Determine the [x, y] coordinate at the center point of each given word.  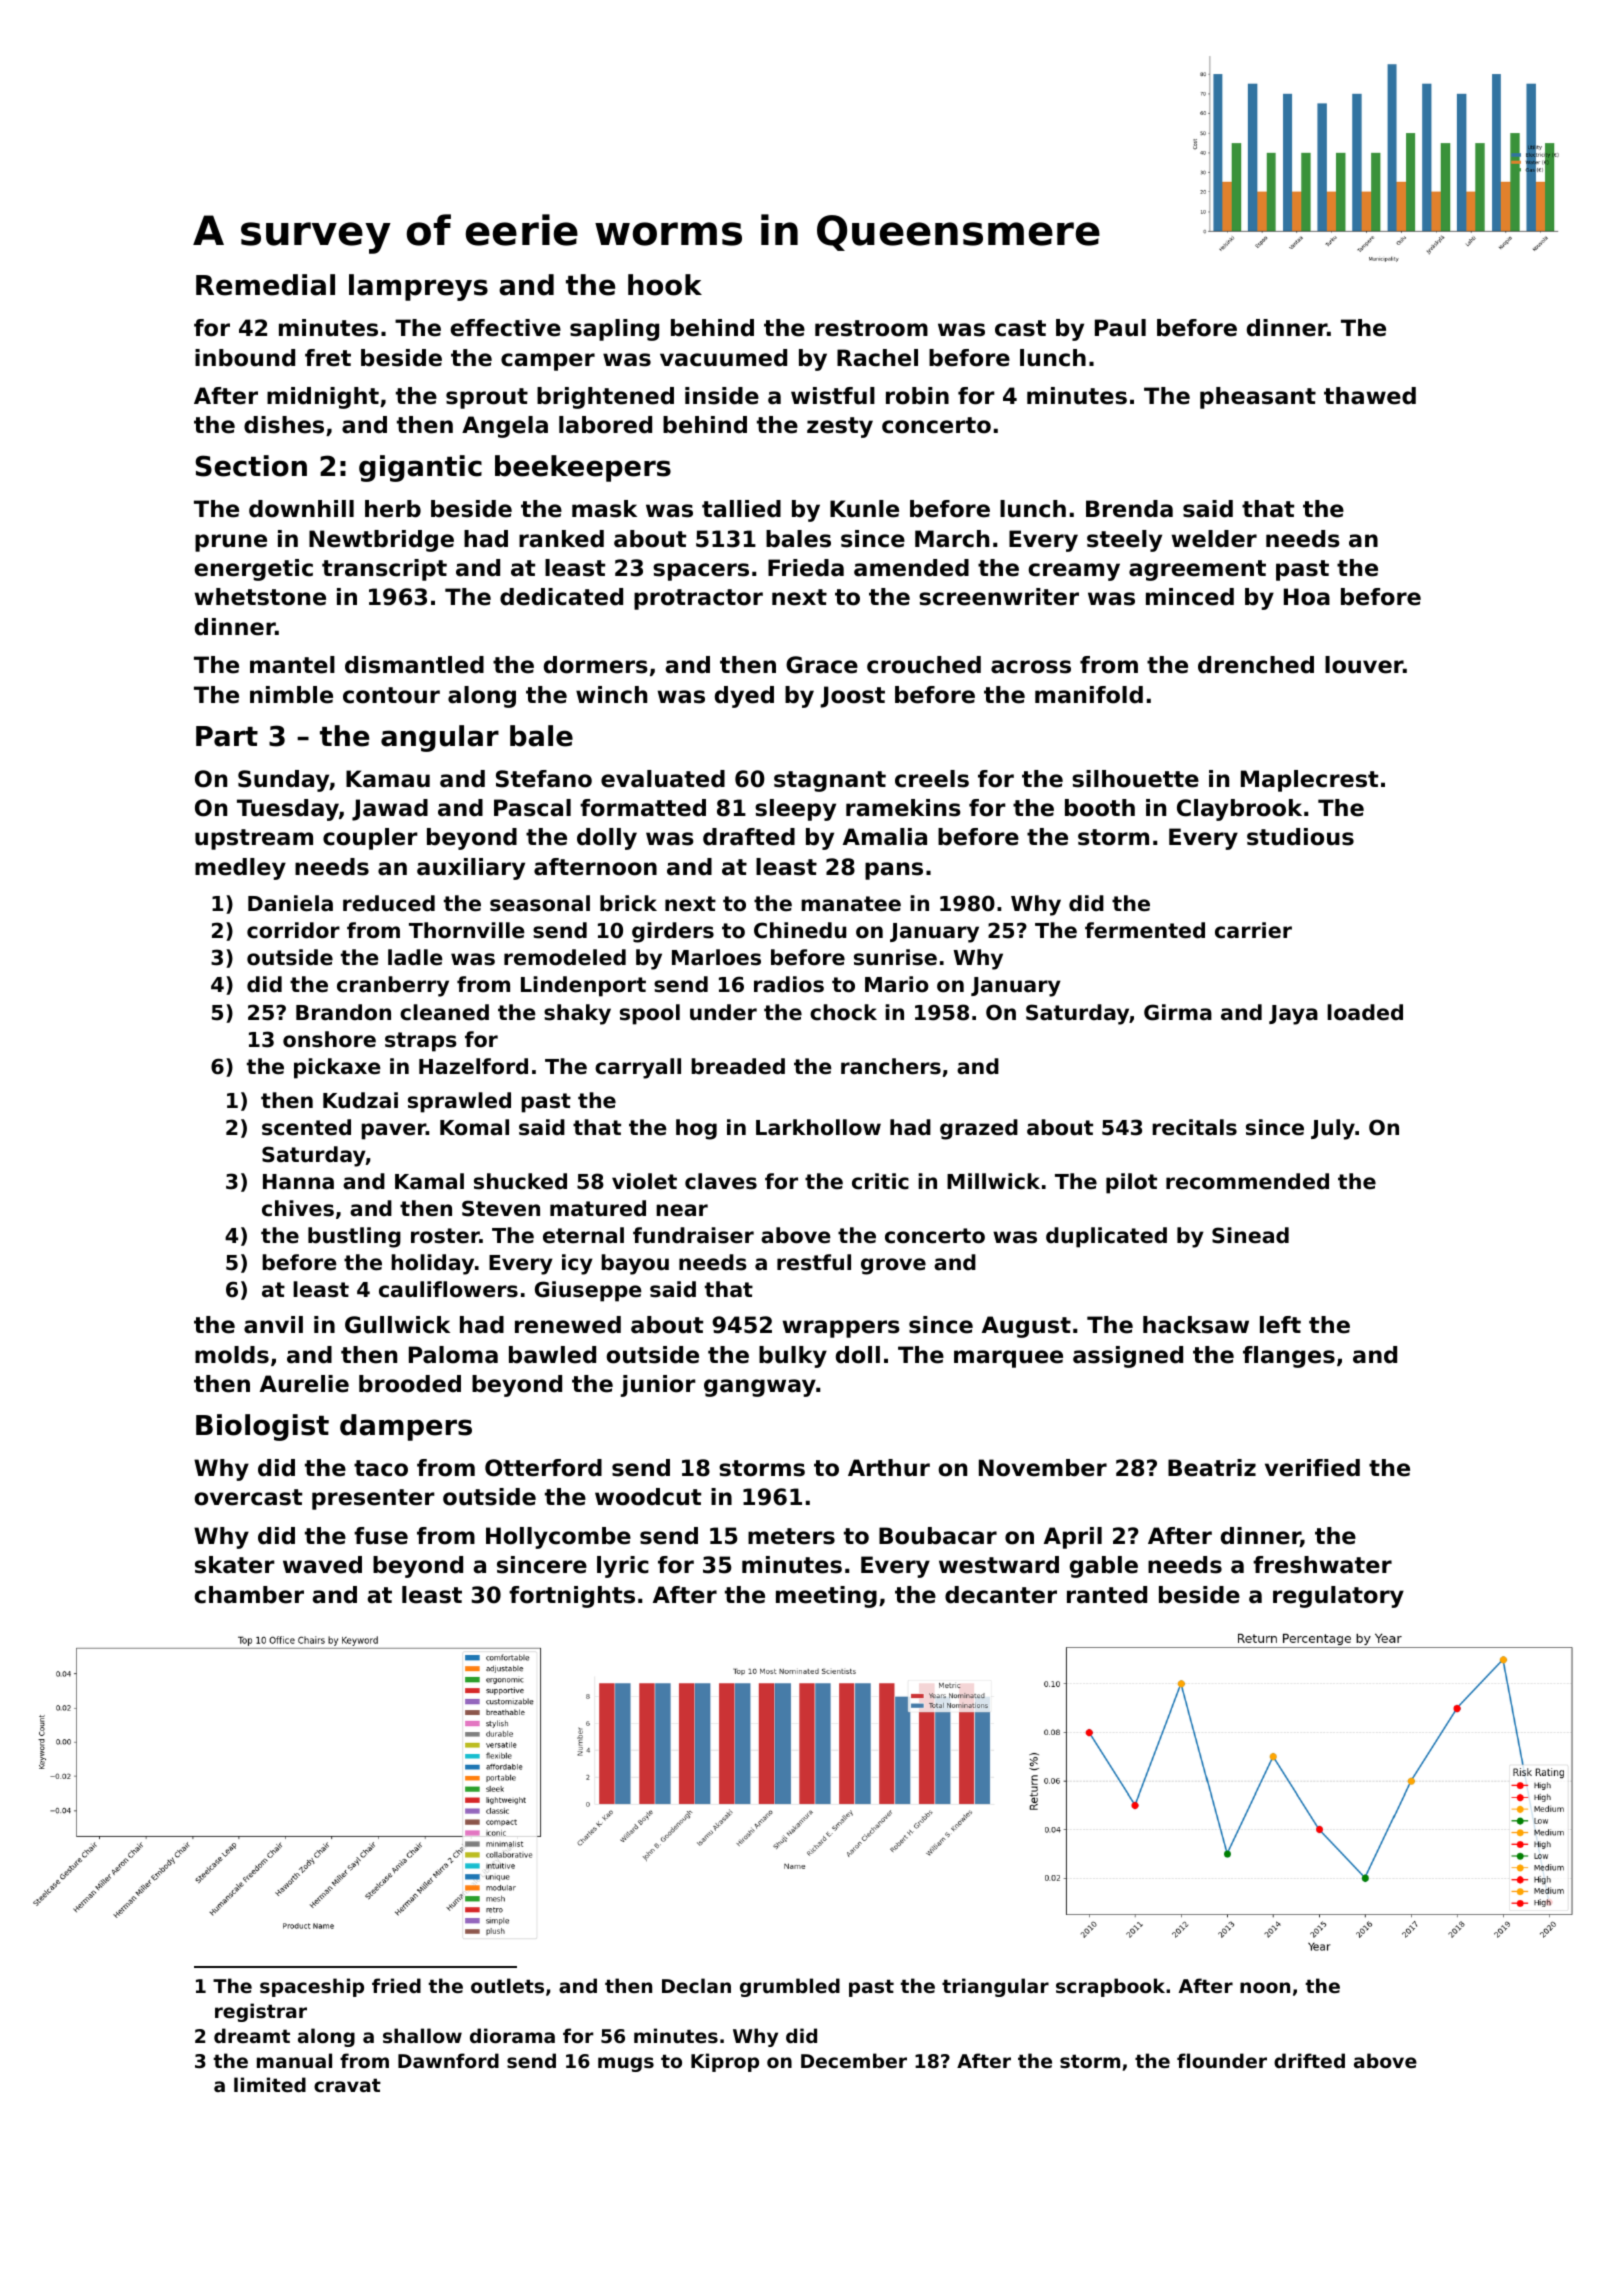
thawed [1370, 396]
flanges [1289, 1357]
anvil [273, 1325]
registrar [261, 2012]
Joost [852, 697]
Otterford [543, 1468]
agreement [1197, 570]
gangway [760, 1388]
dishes [284, 425]
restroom [871, 328]
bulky [793, 1357]
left [1280, 1325]
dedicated [561, 597]
